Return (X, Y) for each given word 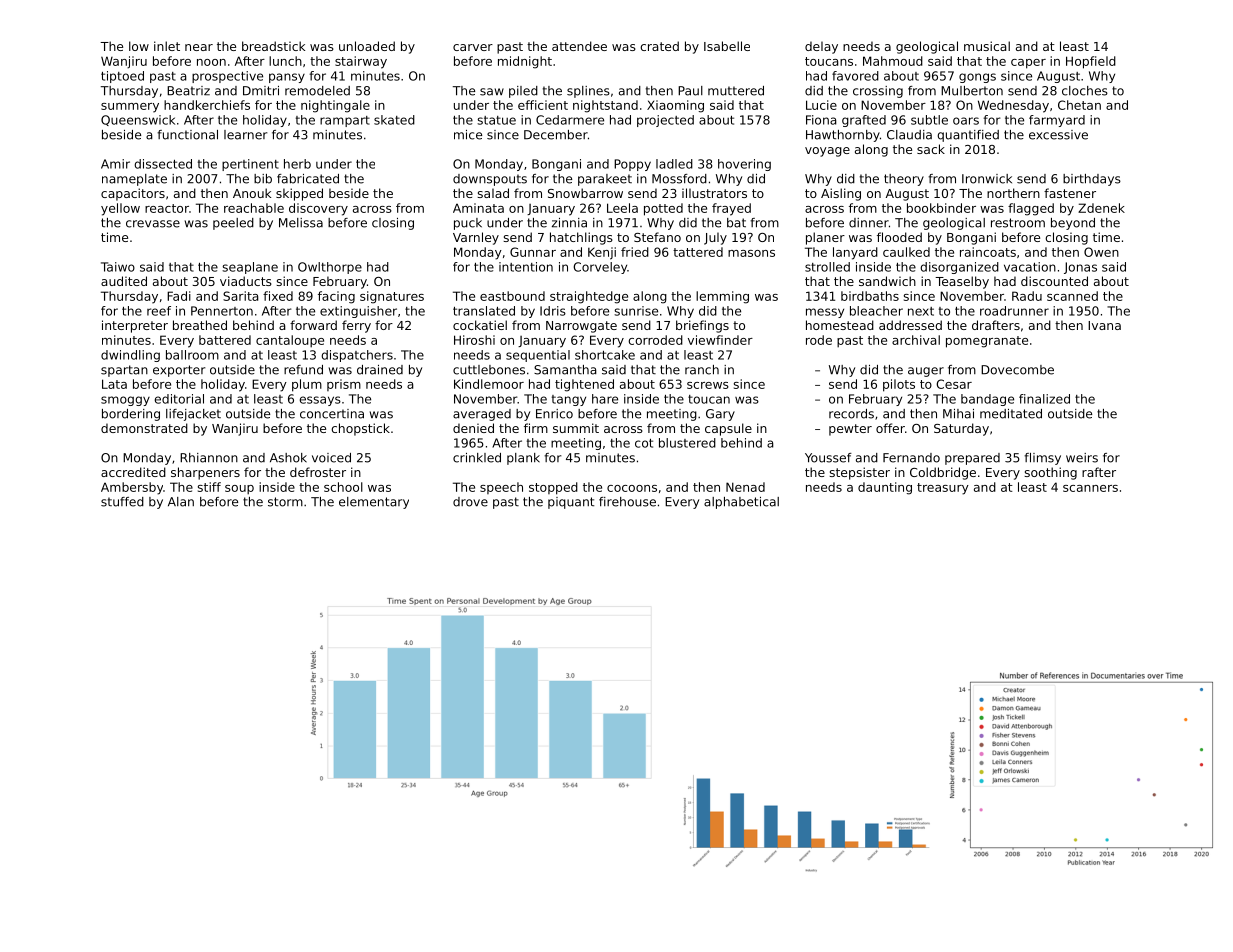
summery (130, 108)
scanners (1090, 488)
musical (987, 46)
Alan (181, 502)
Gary (720, 415)
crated (659, 46)
